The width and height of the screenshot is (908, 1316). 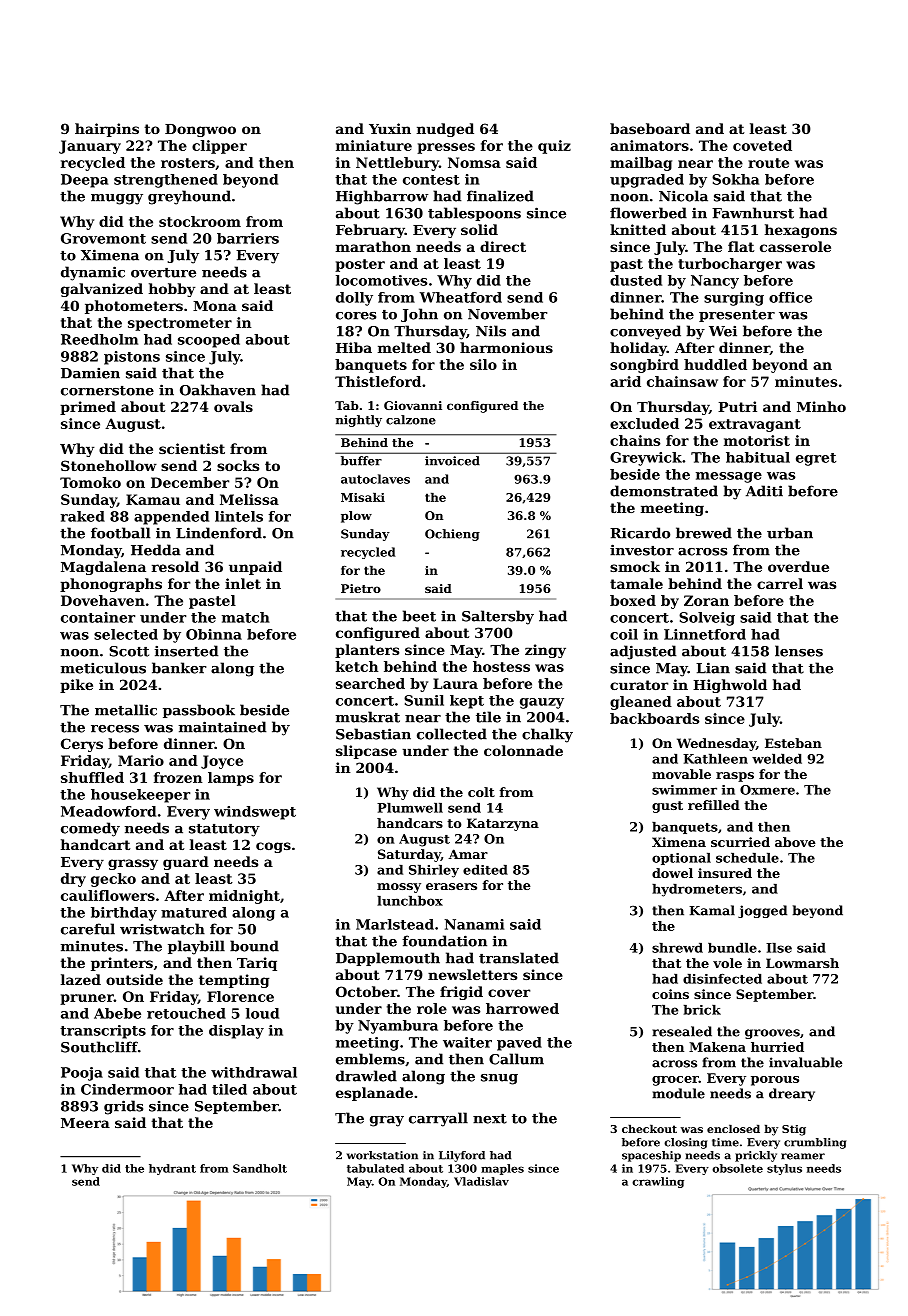 I want to click on Nettlebury, so click(x=397, y=164).
